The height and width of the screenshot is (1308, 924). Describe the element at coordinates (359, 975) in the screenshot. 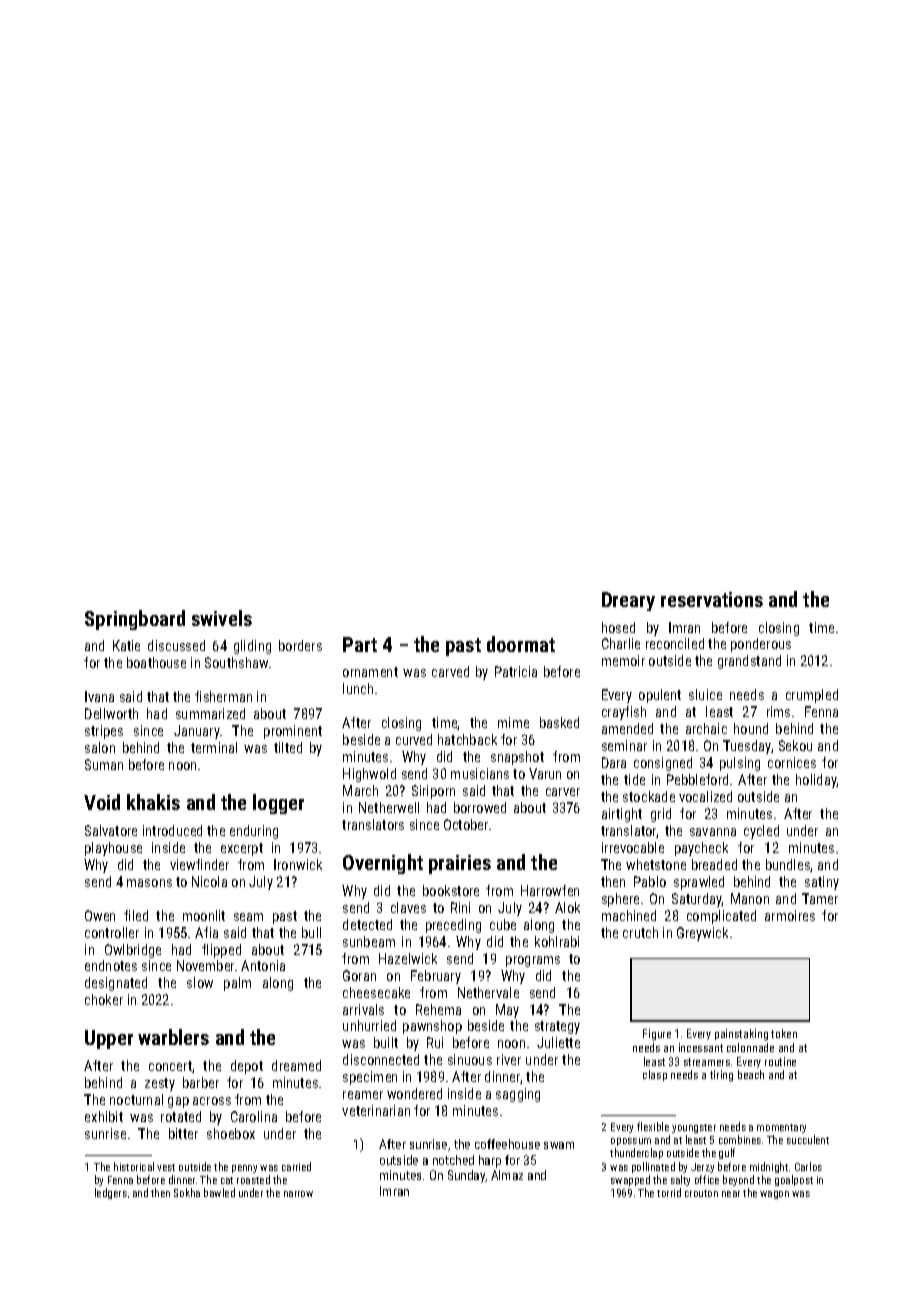

I see `Goran` at that location.
